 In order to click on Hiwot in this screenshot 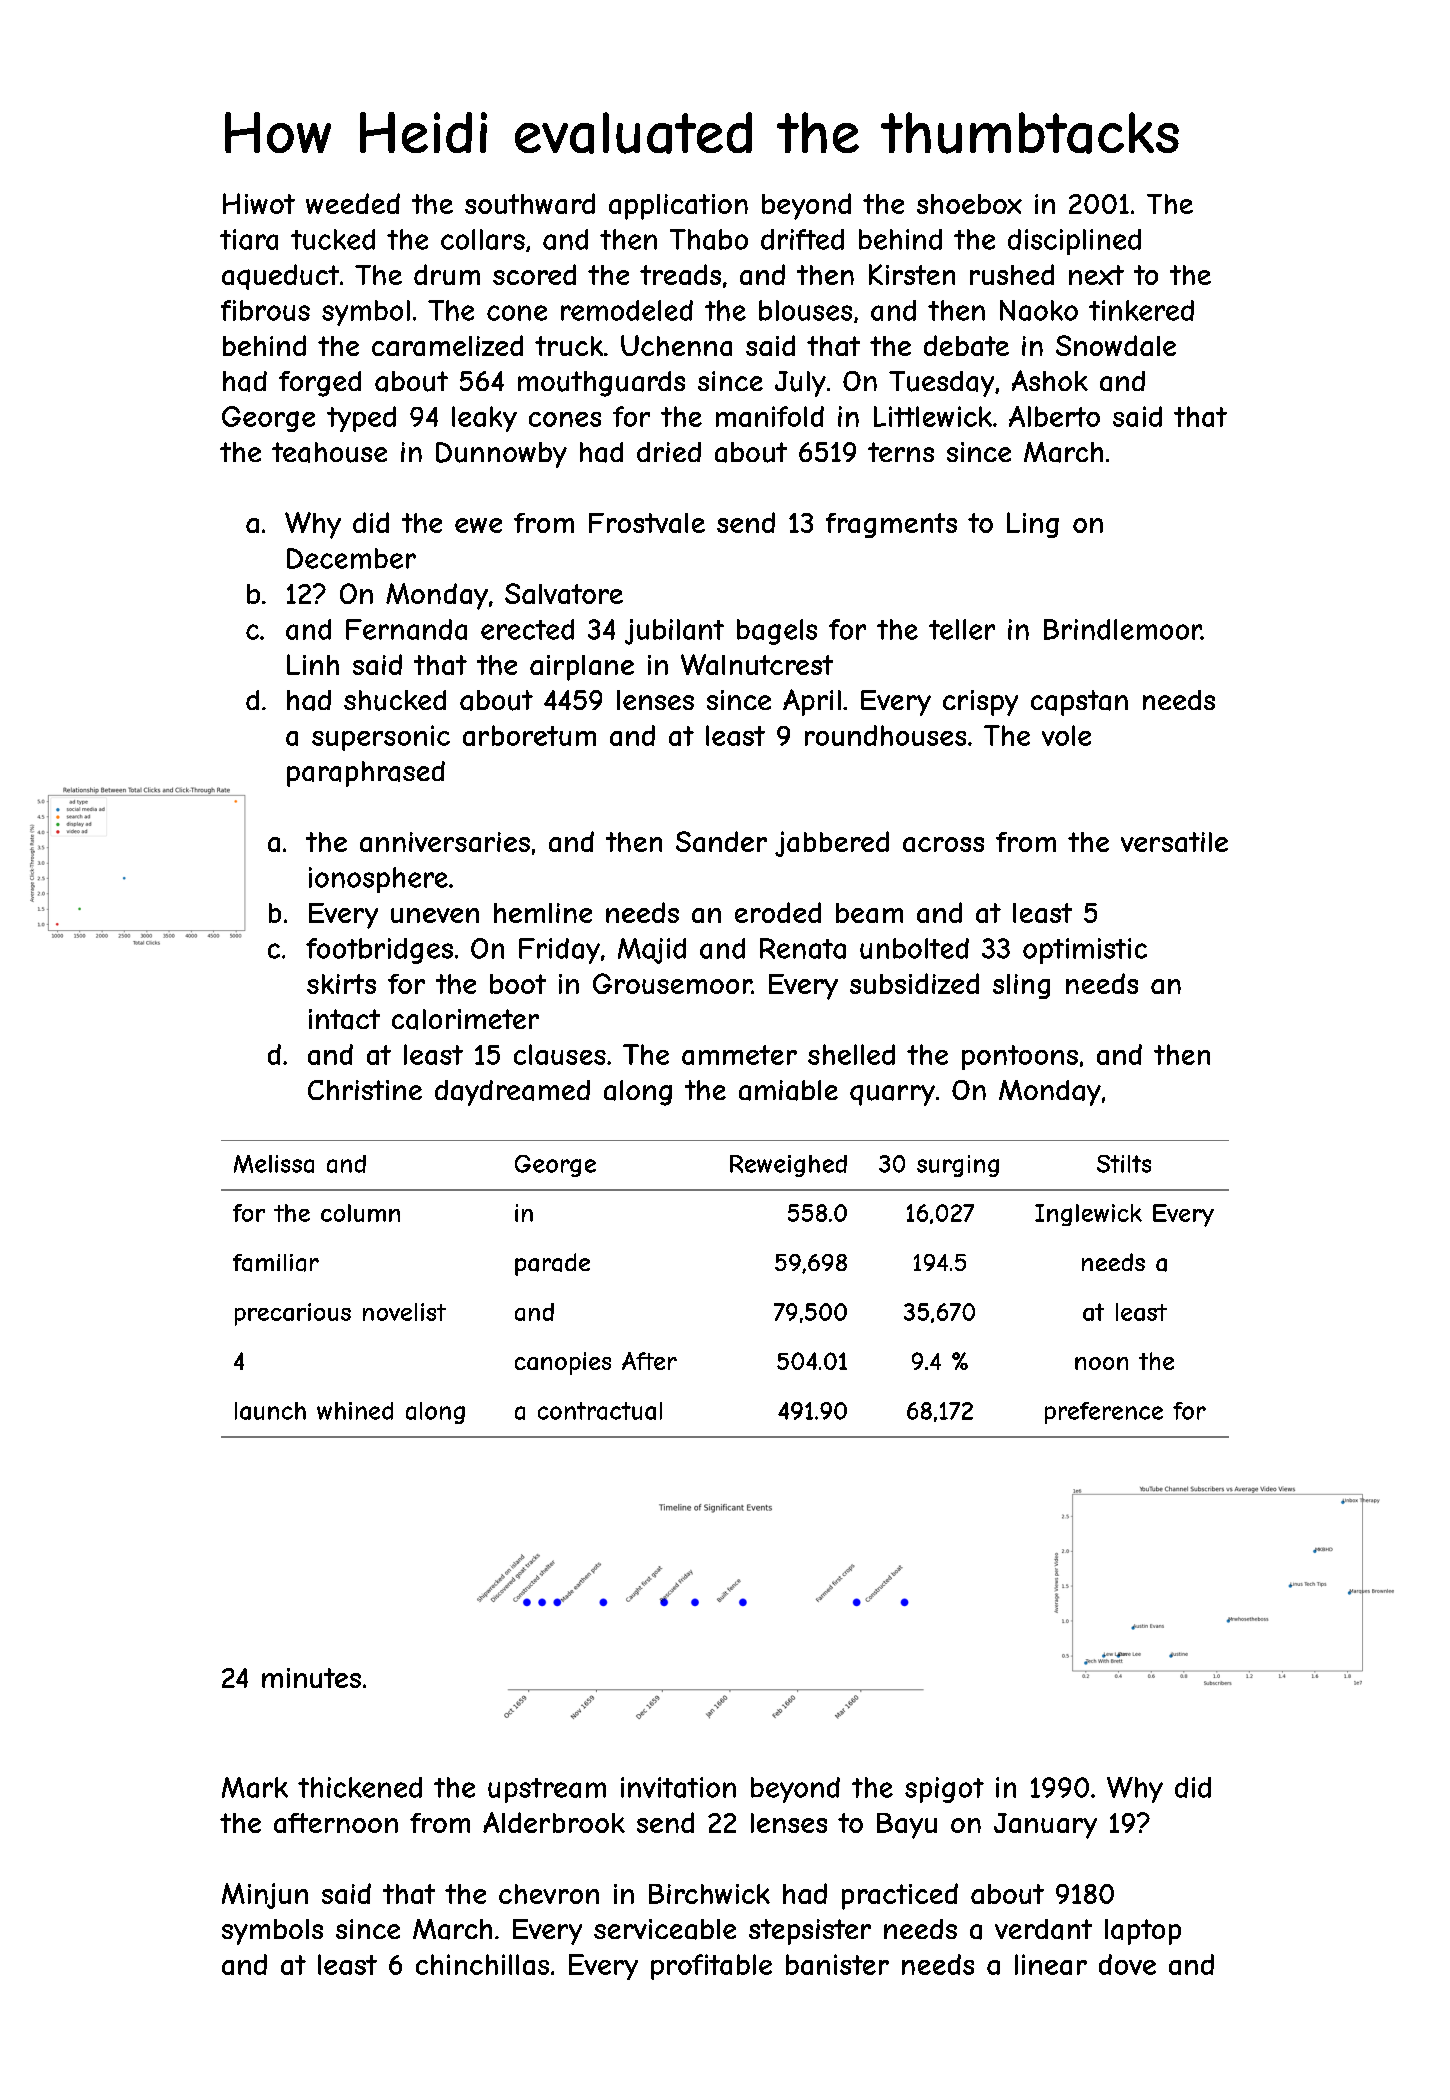, I will do `click(259, 203)`.
